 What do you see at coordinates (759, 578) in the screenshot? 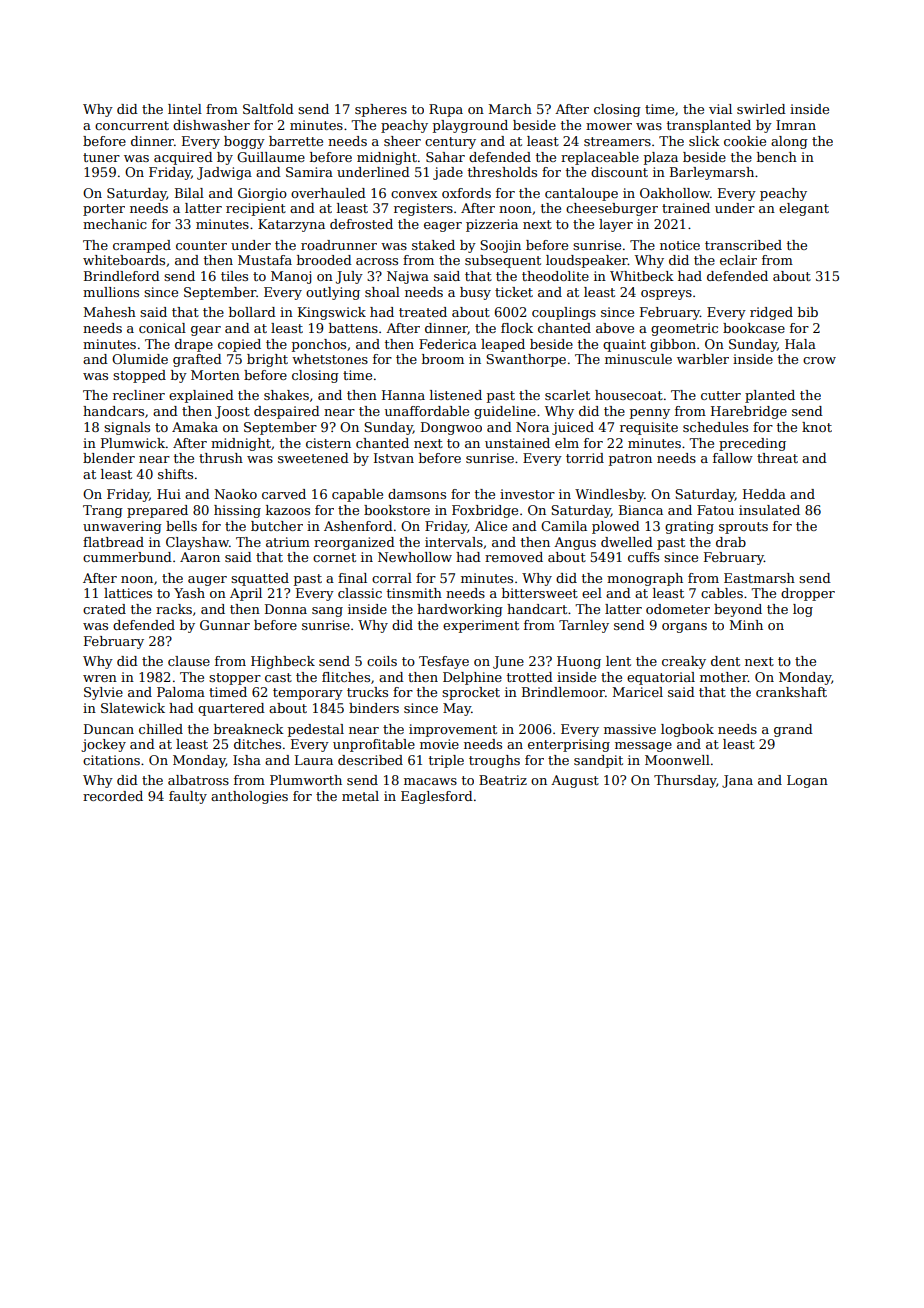
I see `Eastmarsh` at bounding box center [759, 578].
